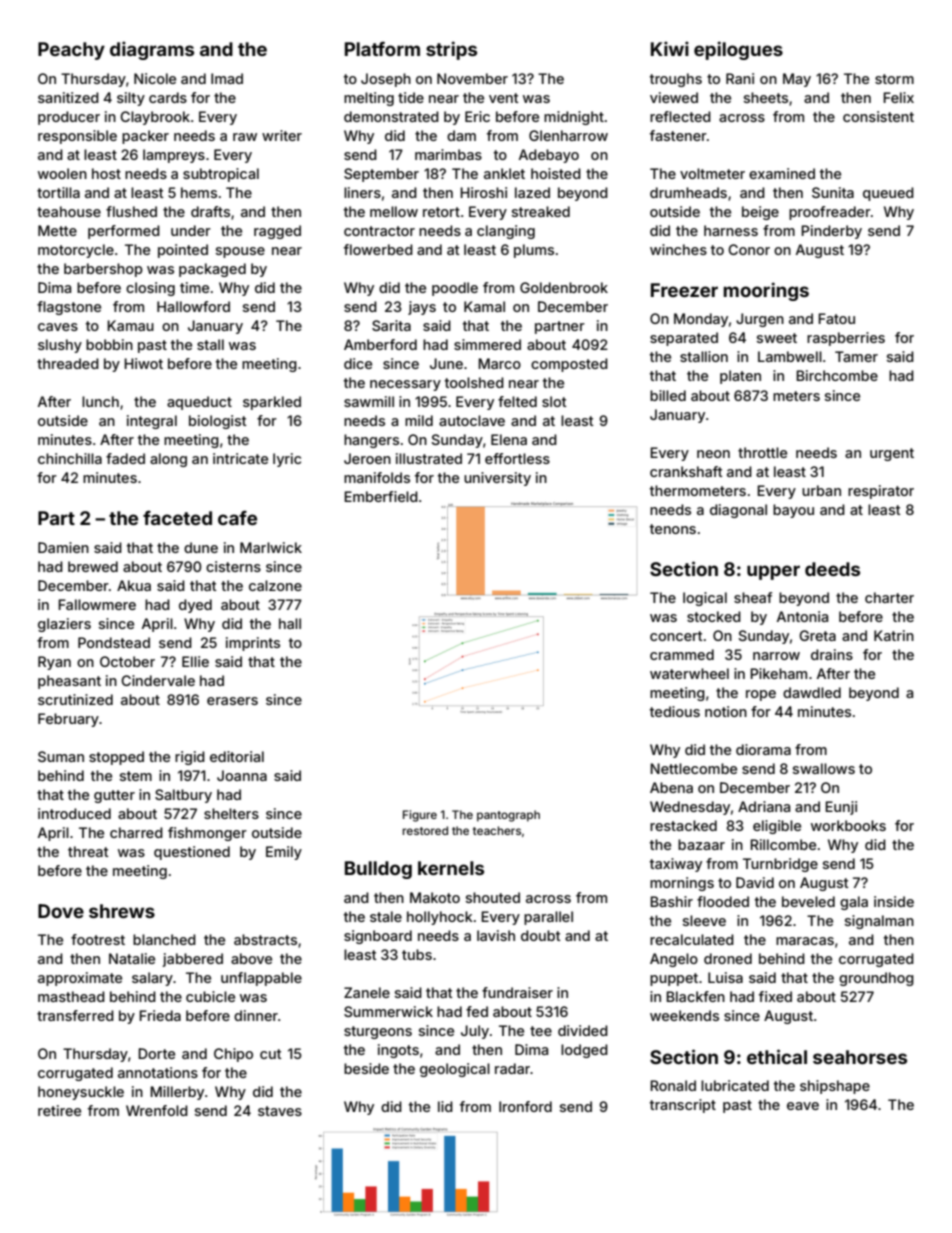 This document has width=952, height=1233. I want to click on introduced, so click(74, 813).
